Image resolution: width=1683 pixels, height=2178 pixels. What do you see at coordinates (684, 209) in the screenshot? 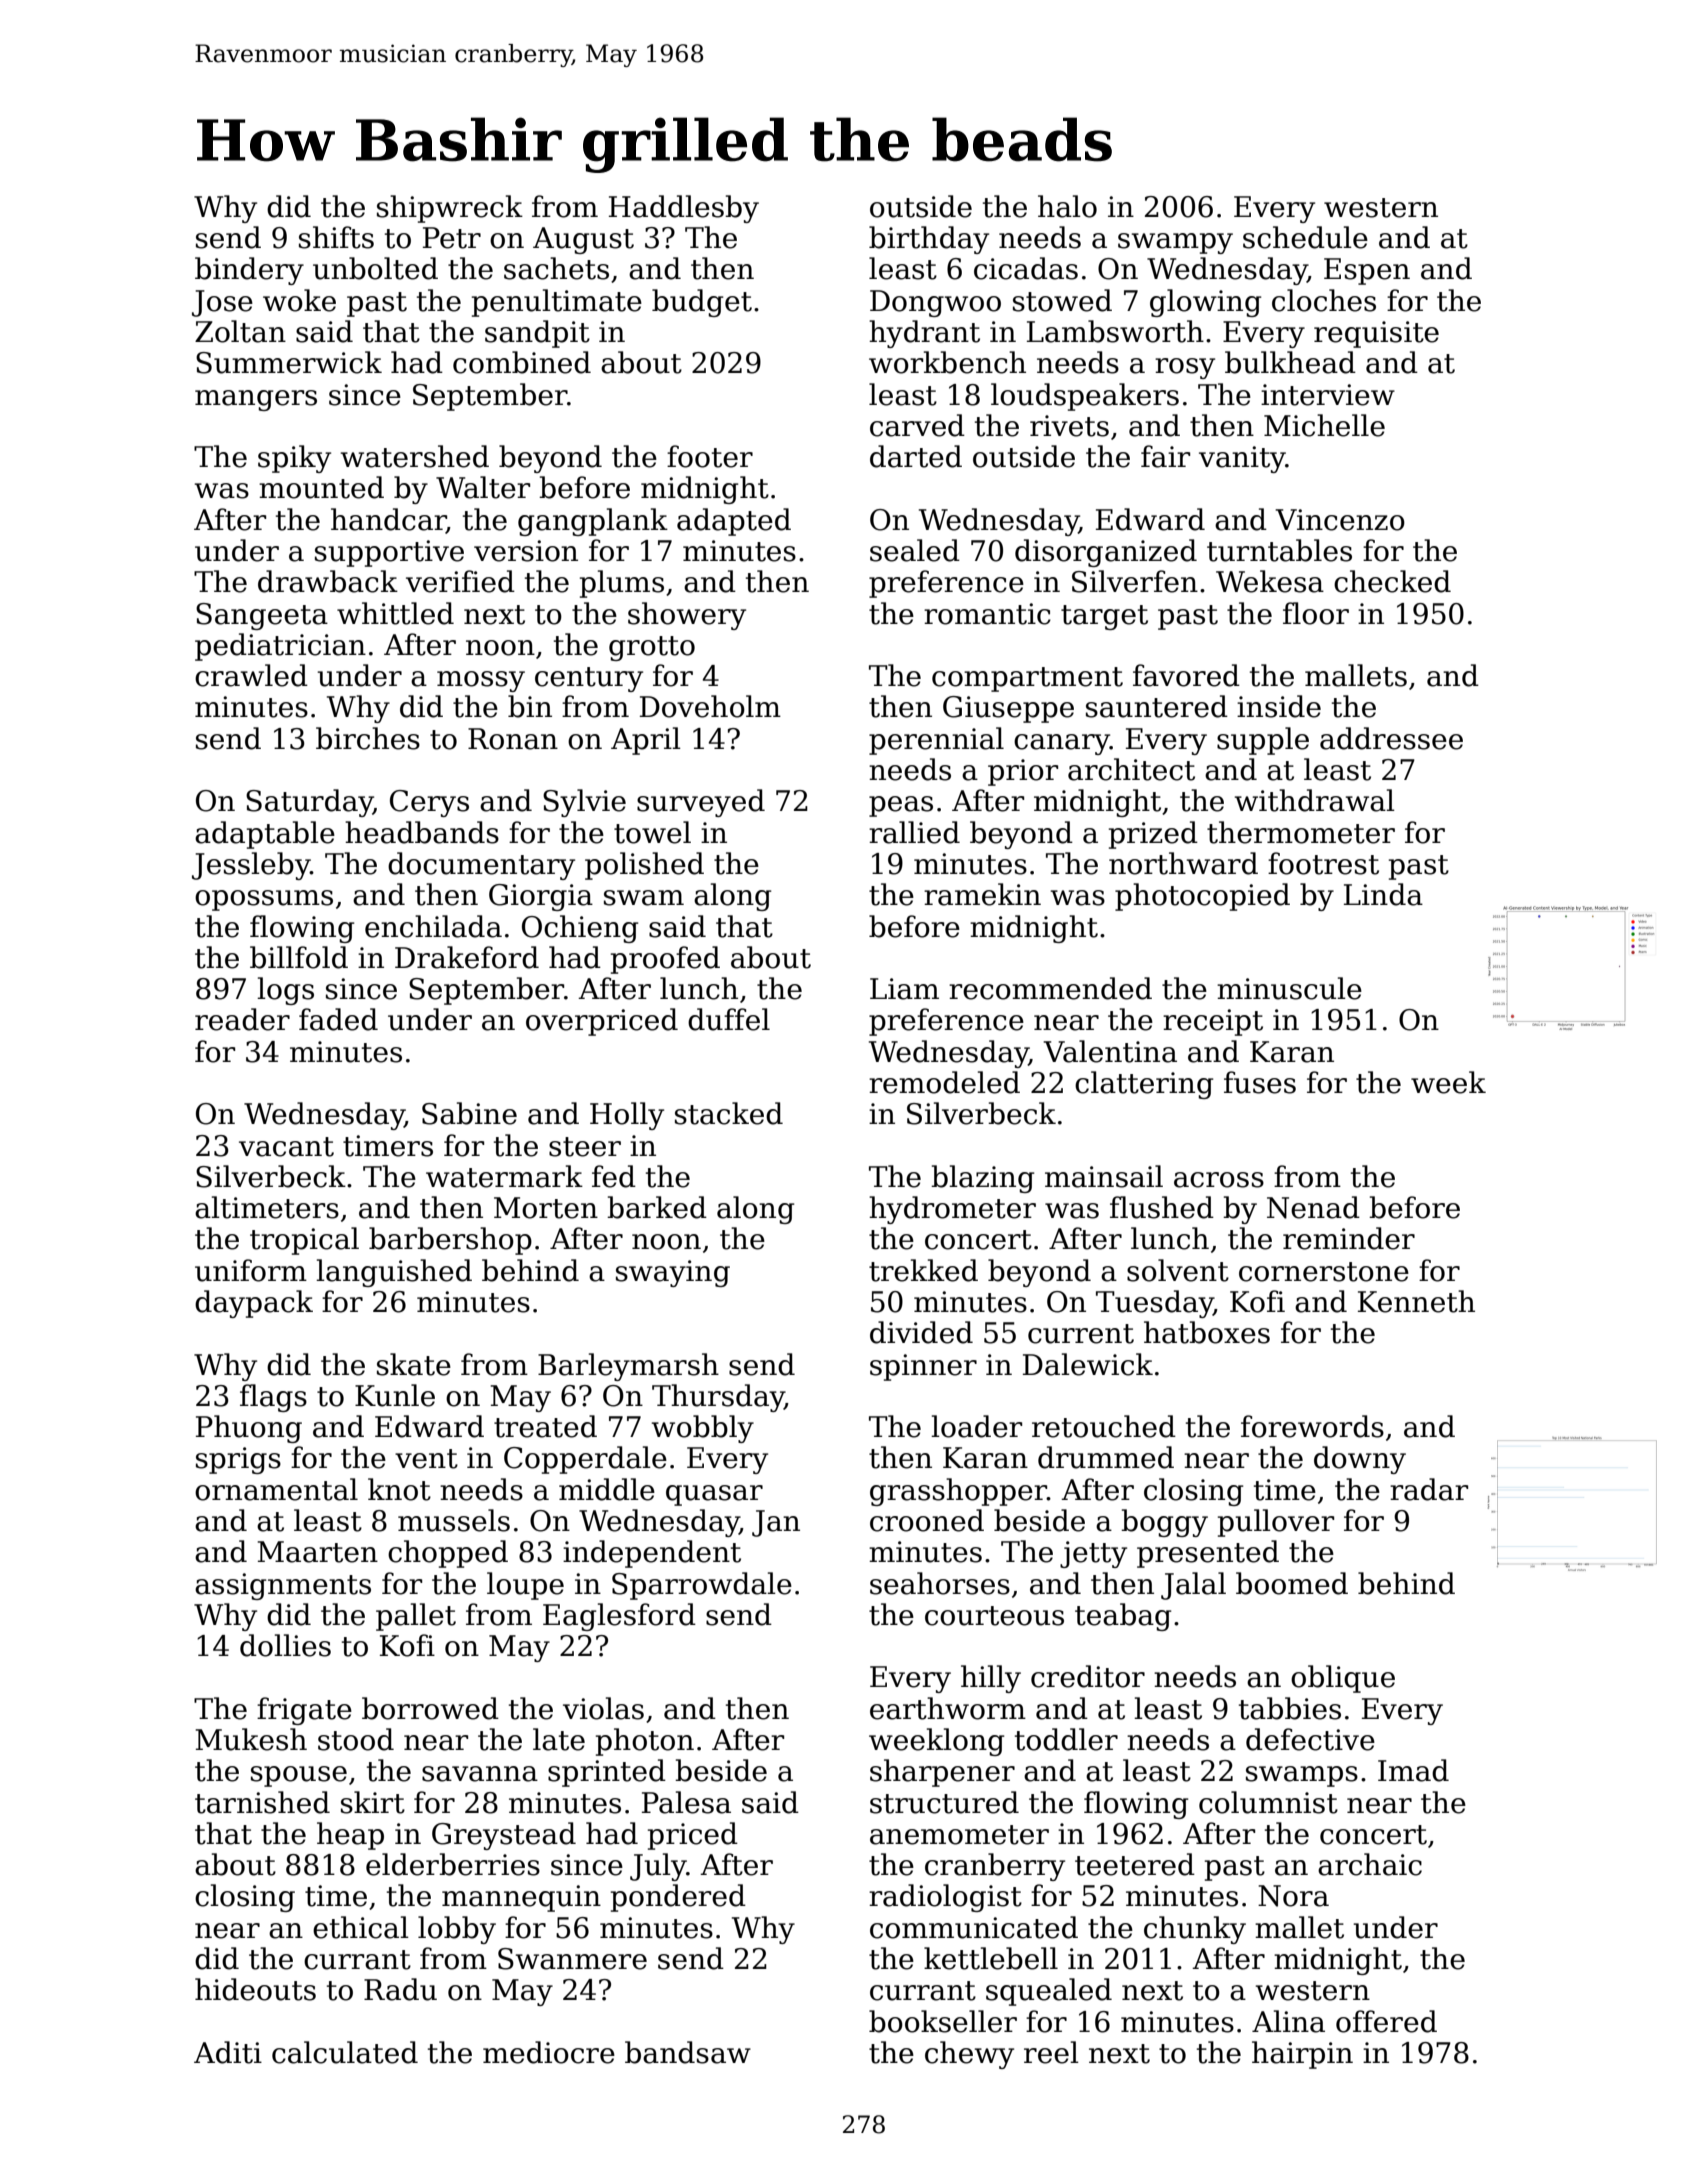
I see `Haddlesby` at bounding box center [684, 209].
